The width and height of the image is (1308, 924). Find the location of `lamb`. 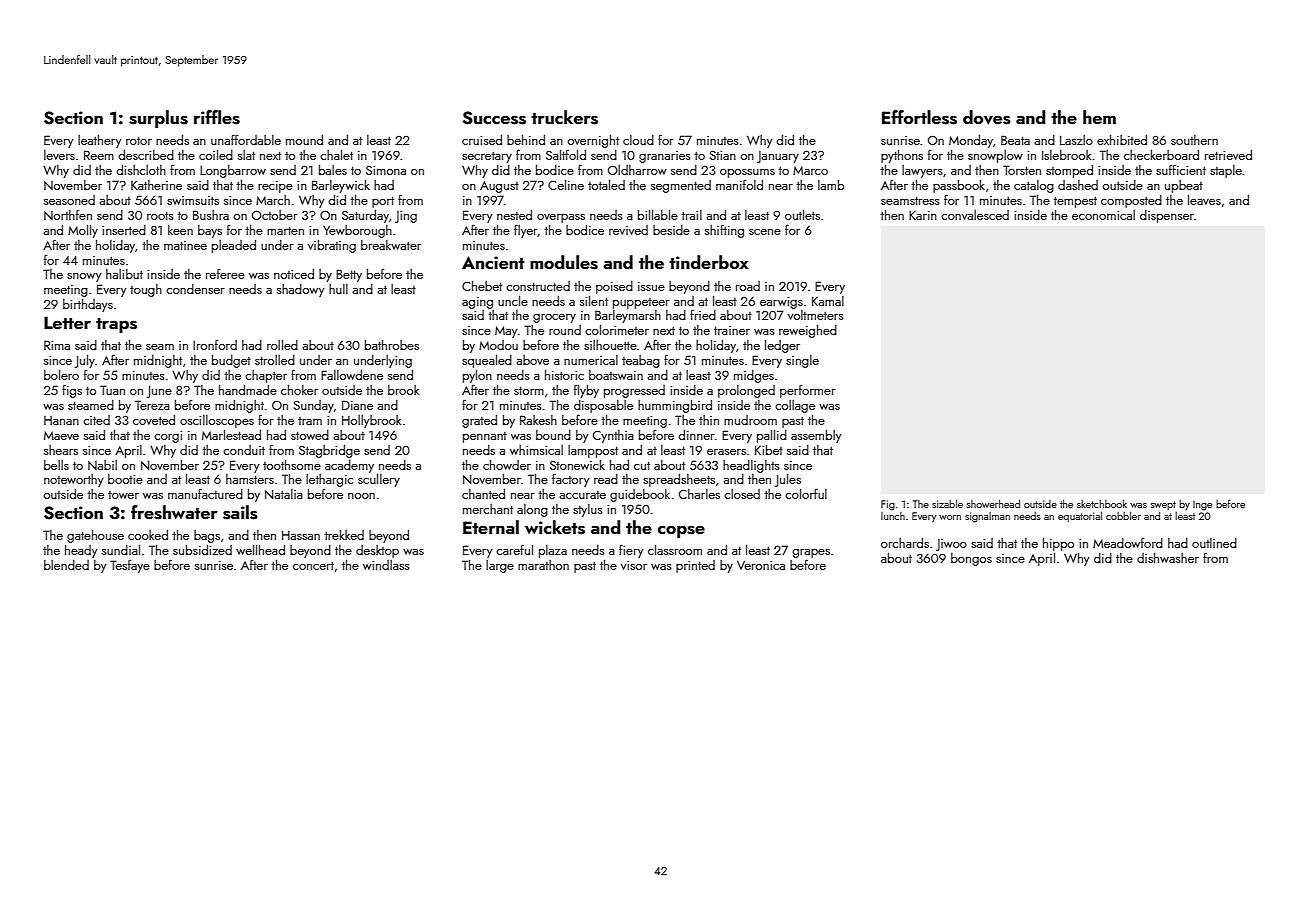

lamb is located at coordinates (831, 185).
